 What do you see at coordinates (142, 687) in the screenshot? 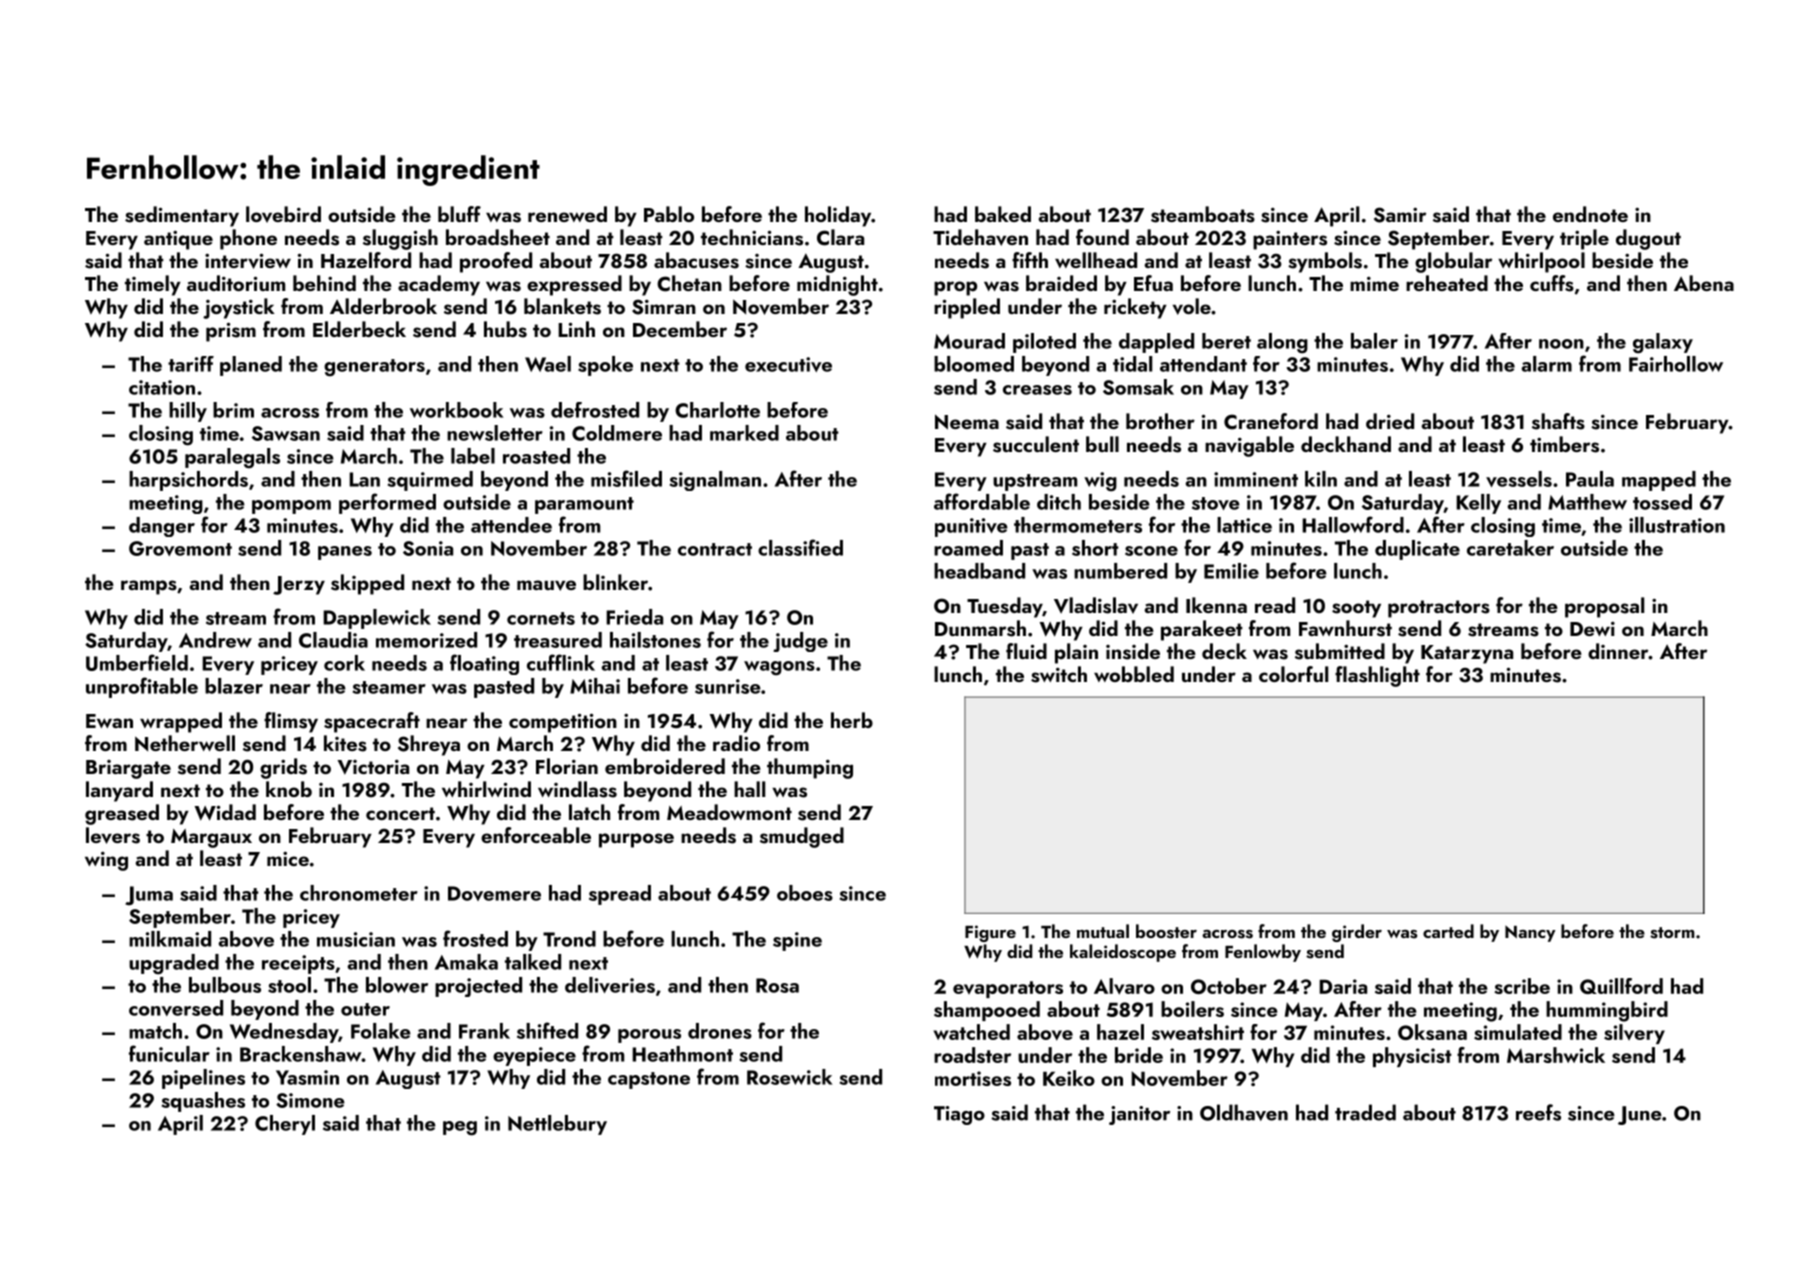
I see `unprofitable` at bounding box center [142, 687].
